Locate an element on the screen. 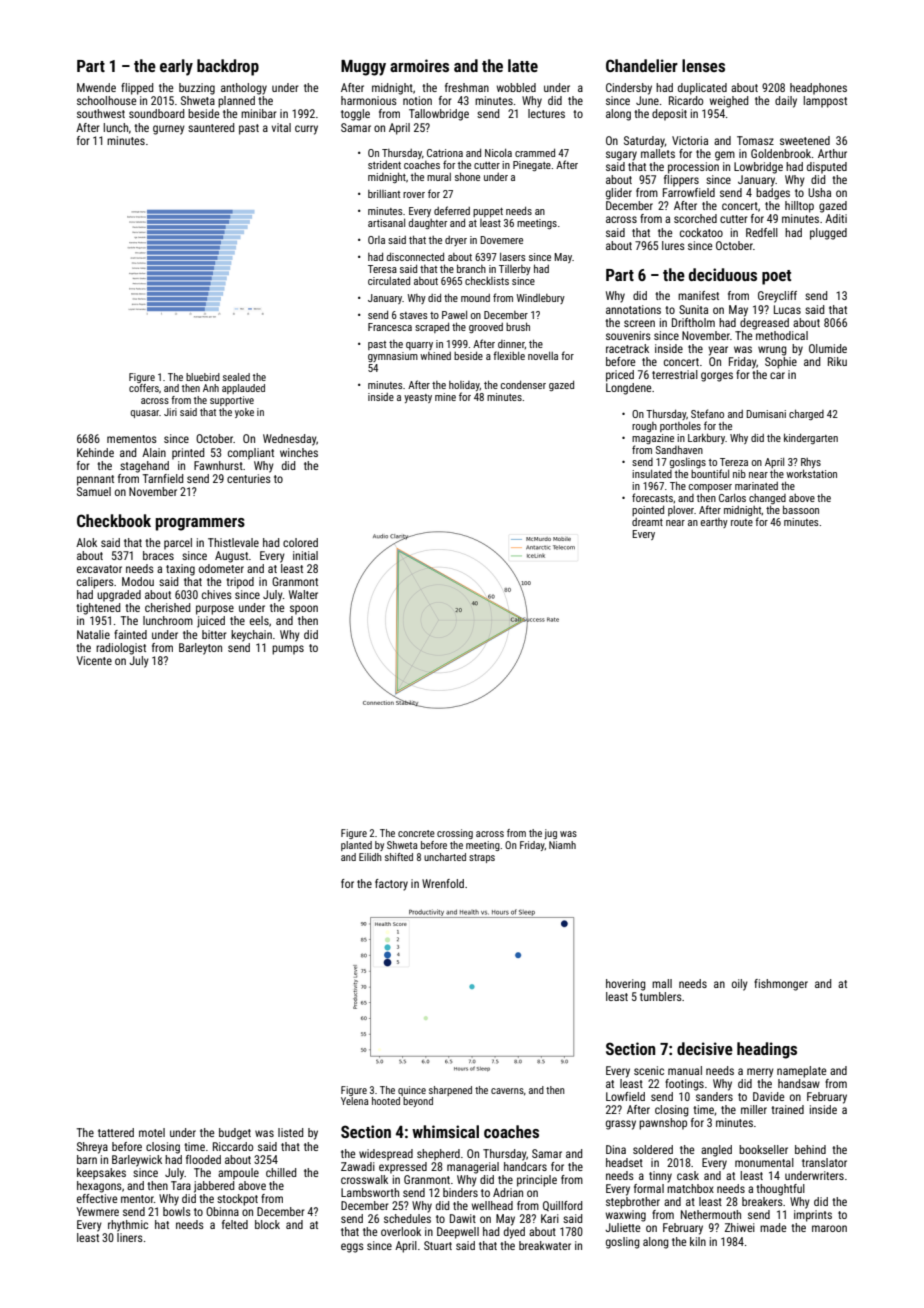 This screenshot has height=1308, width=924. bluebird is located at coordinates (203, 377).
